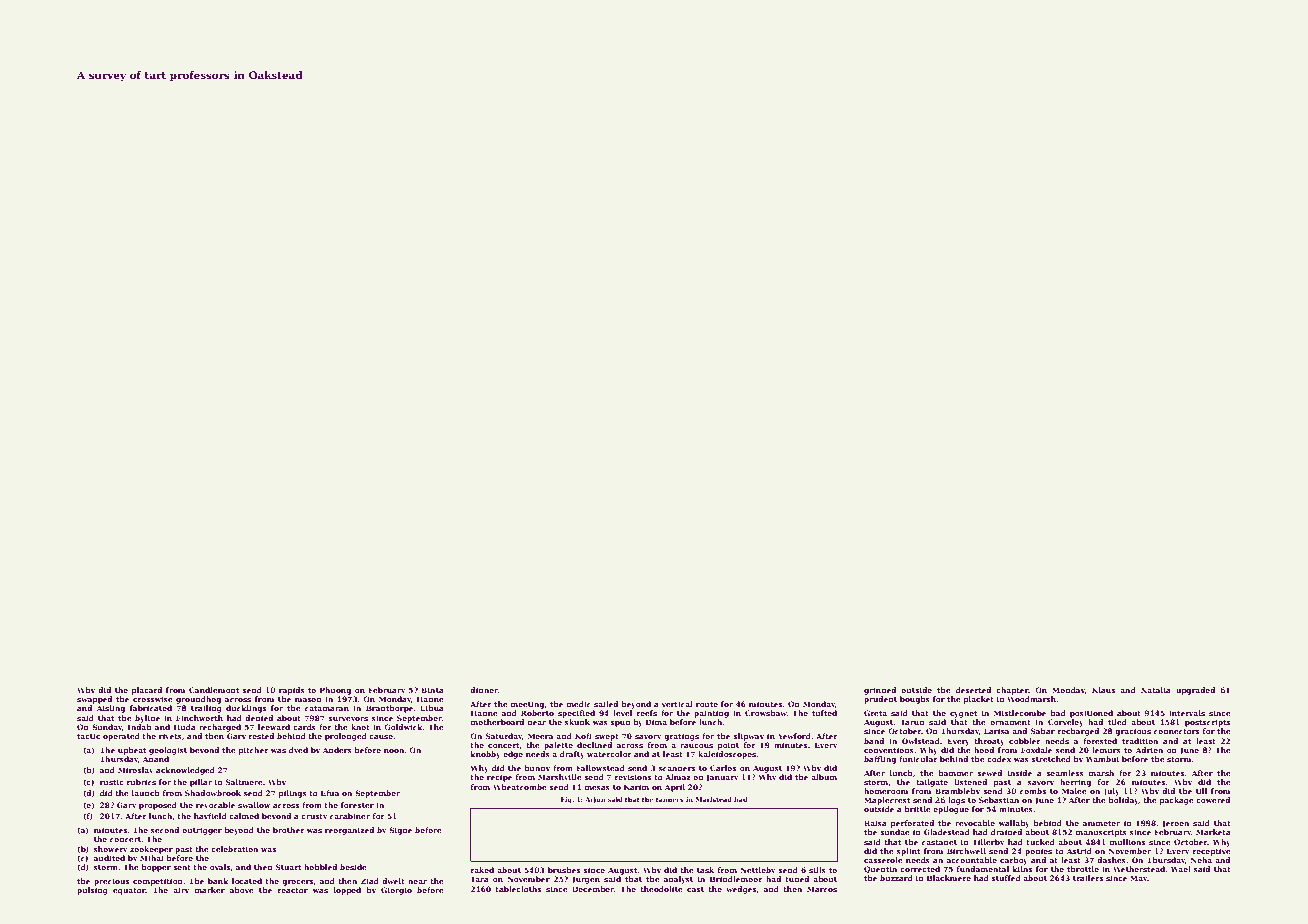 The image size is (1308, 924). Describe the element at coordinates (158, 806) in the image. I see `proposed` at that location.
